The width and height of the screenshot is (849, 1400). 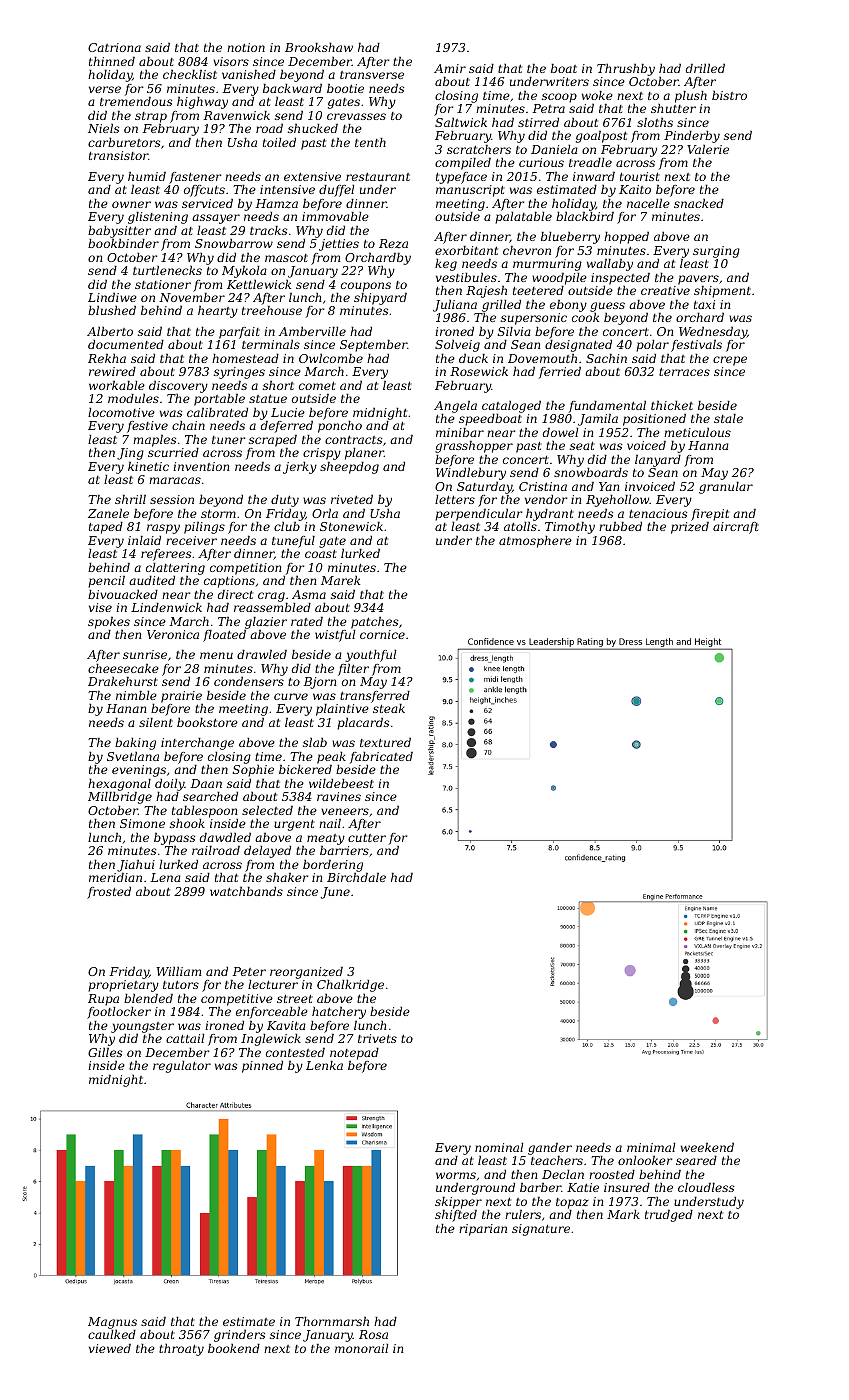 I want to click on plaintive, so click(x=342, y=710).
